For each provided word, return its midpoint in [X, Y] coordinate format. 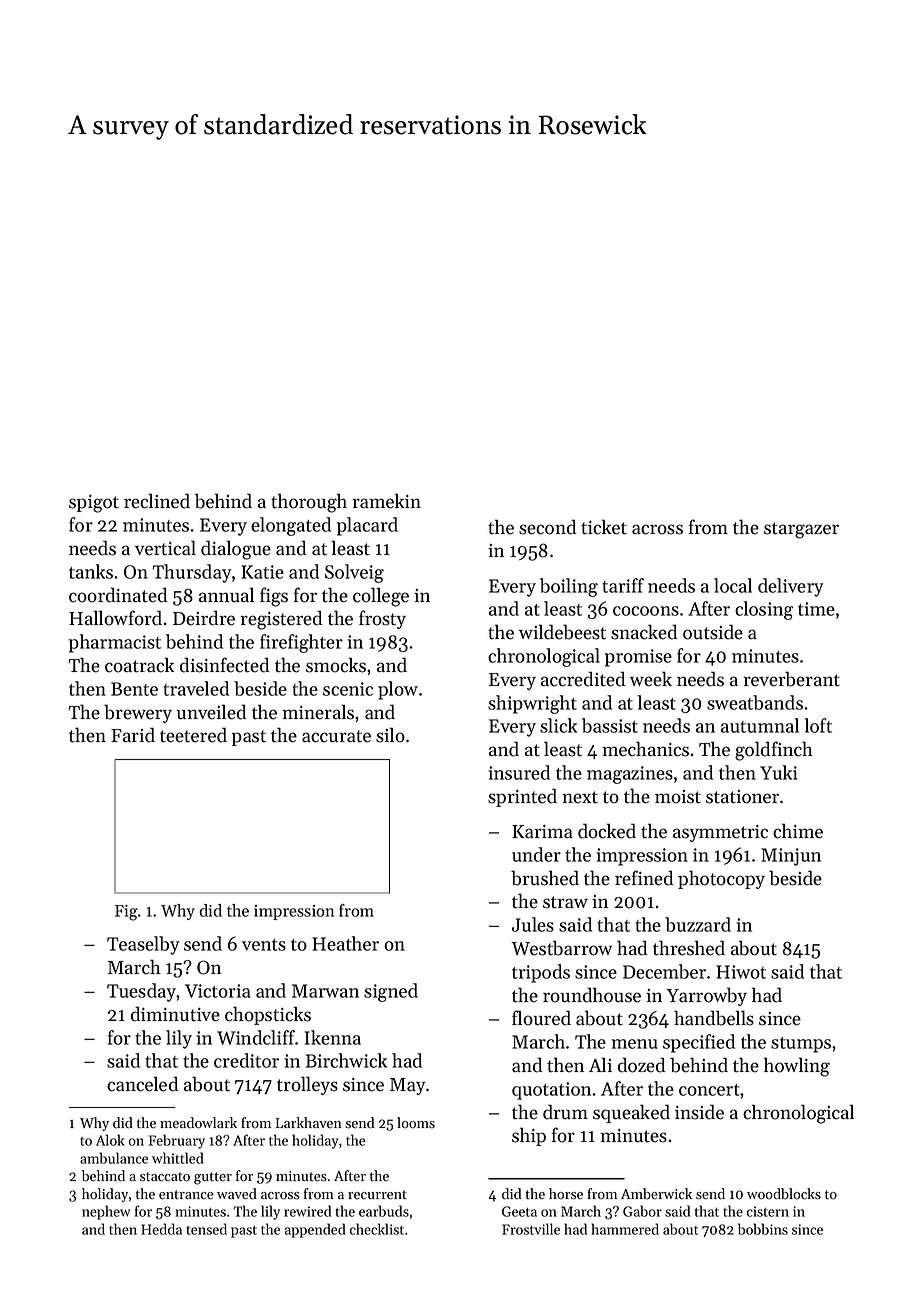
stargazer [801, 530]
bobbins [763, 1229]
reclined [157, 501]
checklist [377, 1229]
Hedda [161, 1229]
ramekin [386, 501]
